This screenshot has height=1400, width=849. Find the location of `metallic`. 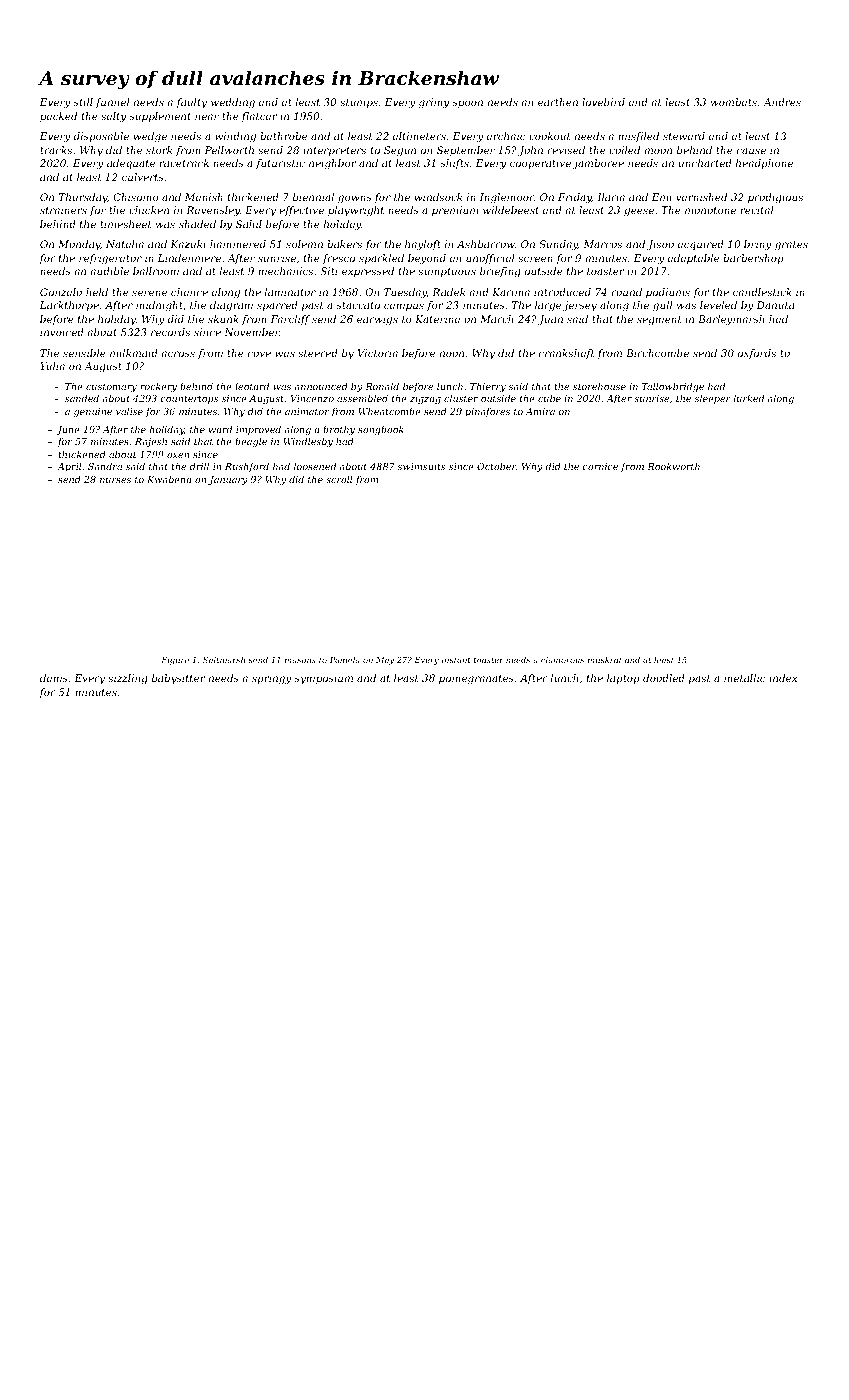

metallic is located at coordinates (745, 678).
